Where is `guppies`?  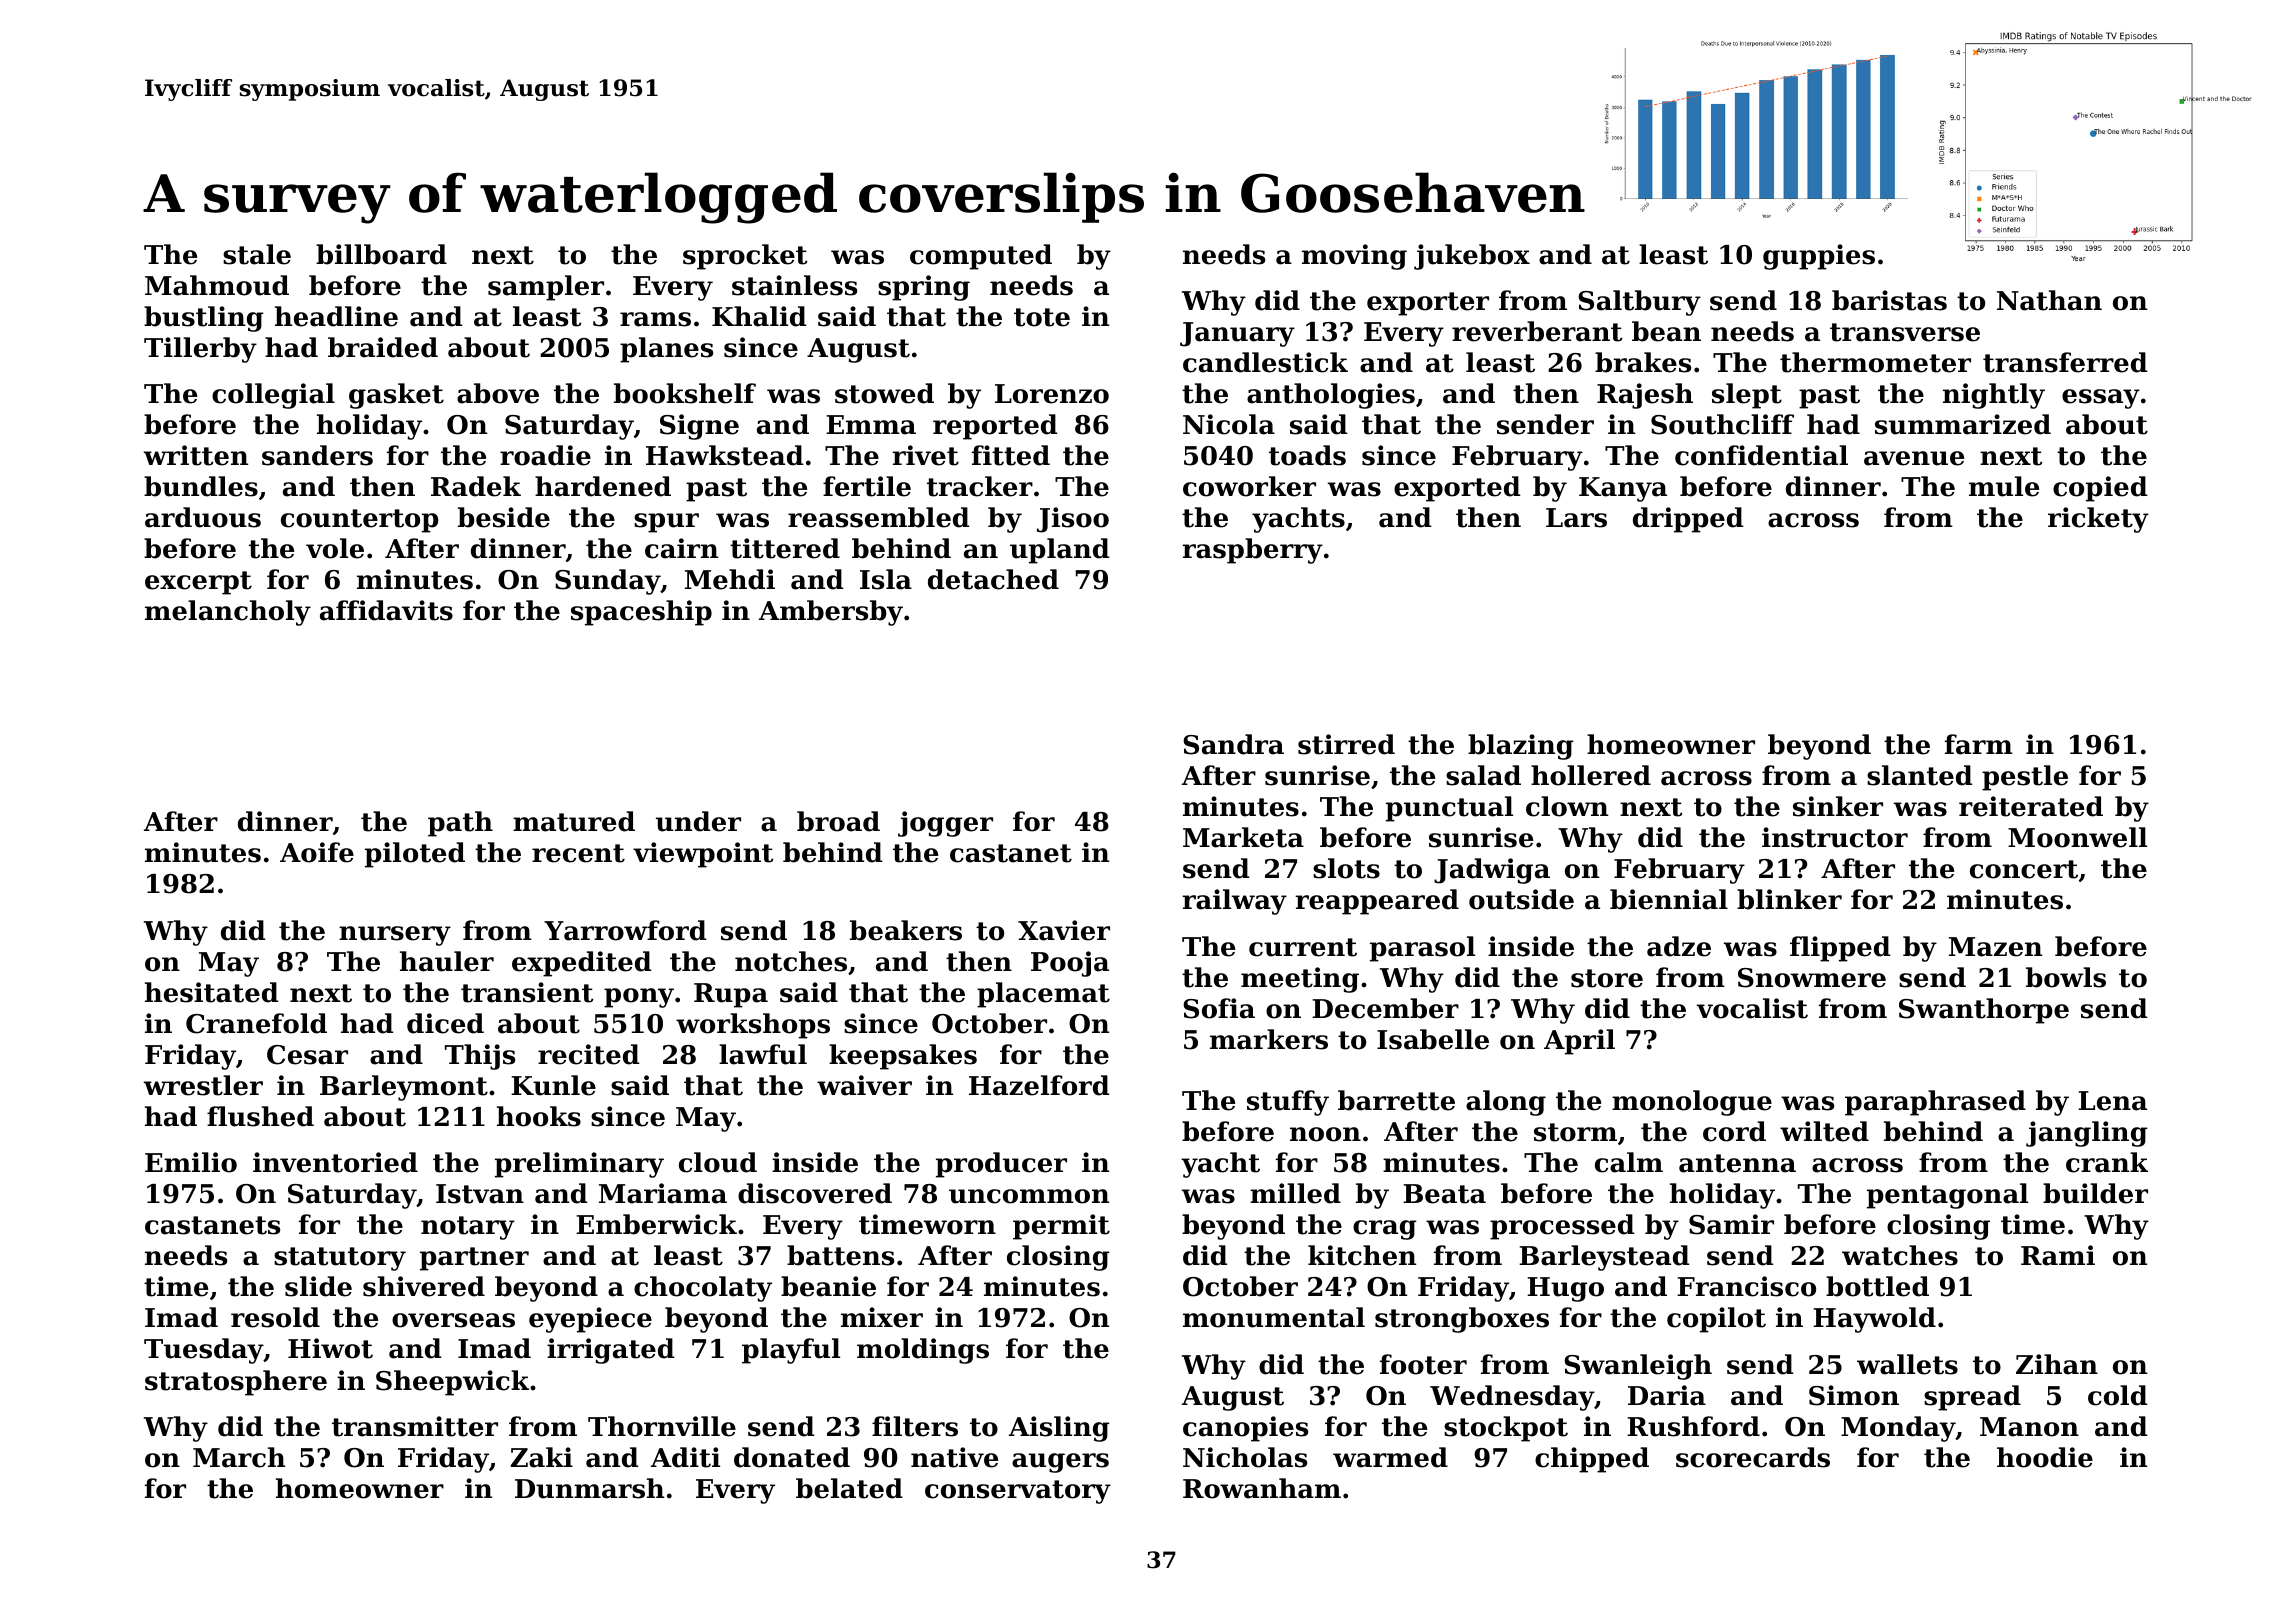
guppies is located at coordinates (1819, 257).
